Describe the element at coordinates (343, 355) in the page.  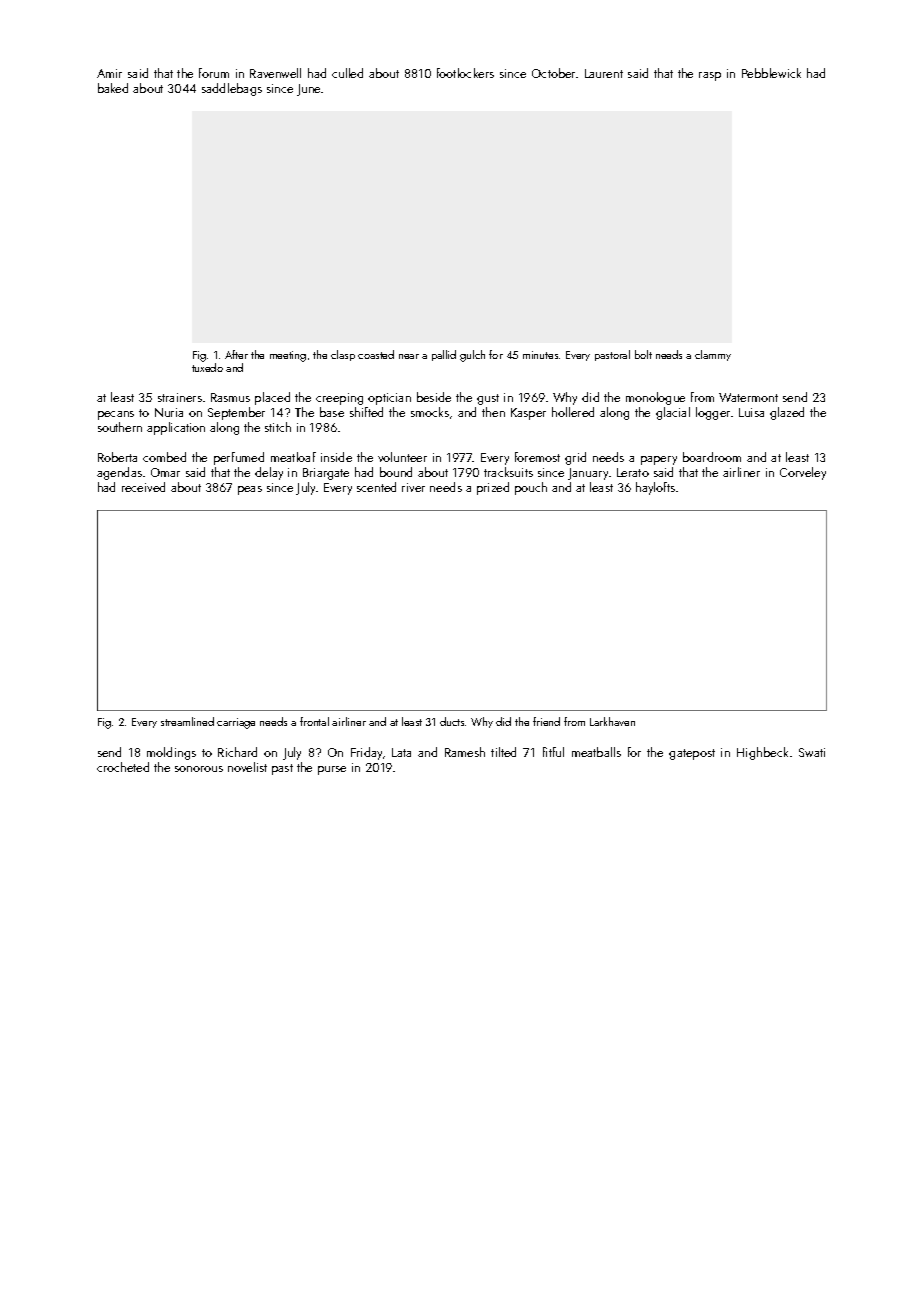
I see `clasp` at that location.
